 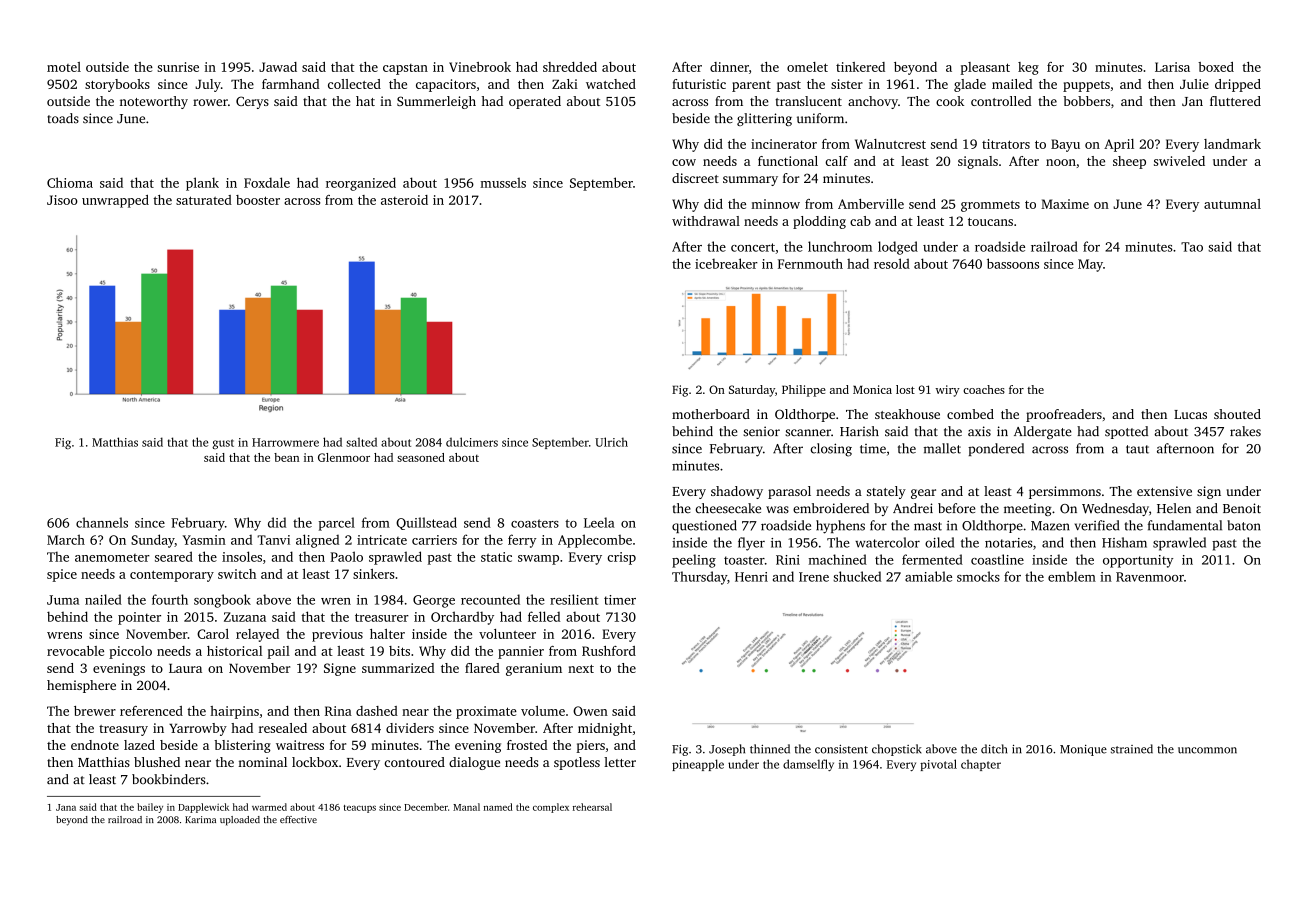 I want to click on Chioma, so click(x=70, y=182).
